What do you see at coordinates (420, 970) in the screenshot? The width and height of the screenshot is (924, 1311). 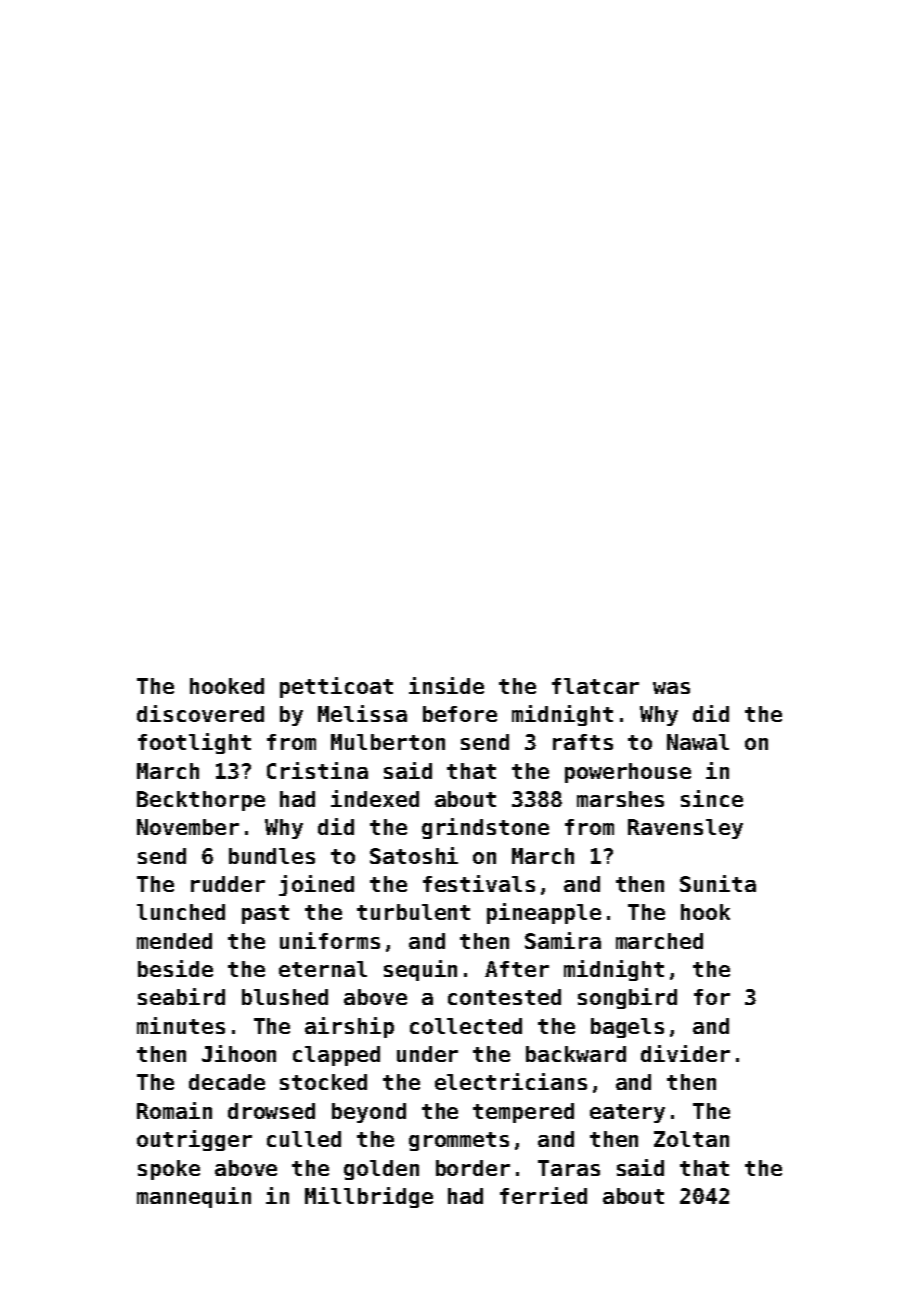 I see `sequin` at bounding box center [420, 970].
